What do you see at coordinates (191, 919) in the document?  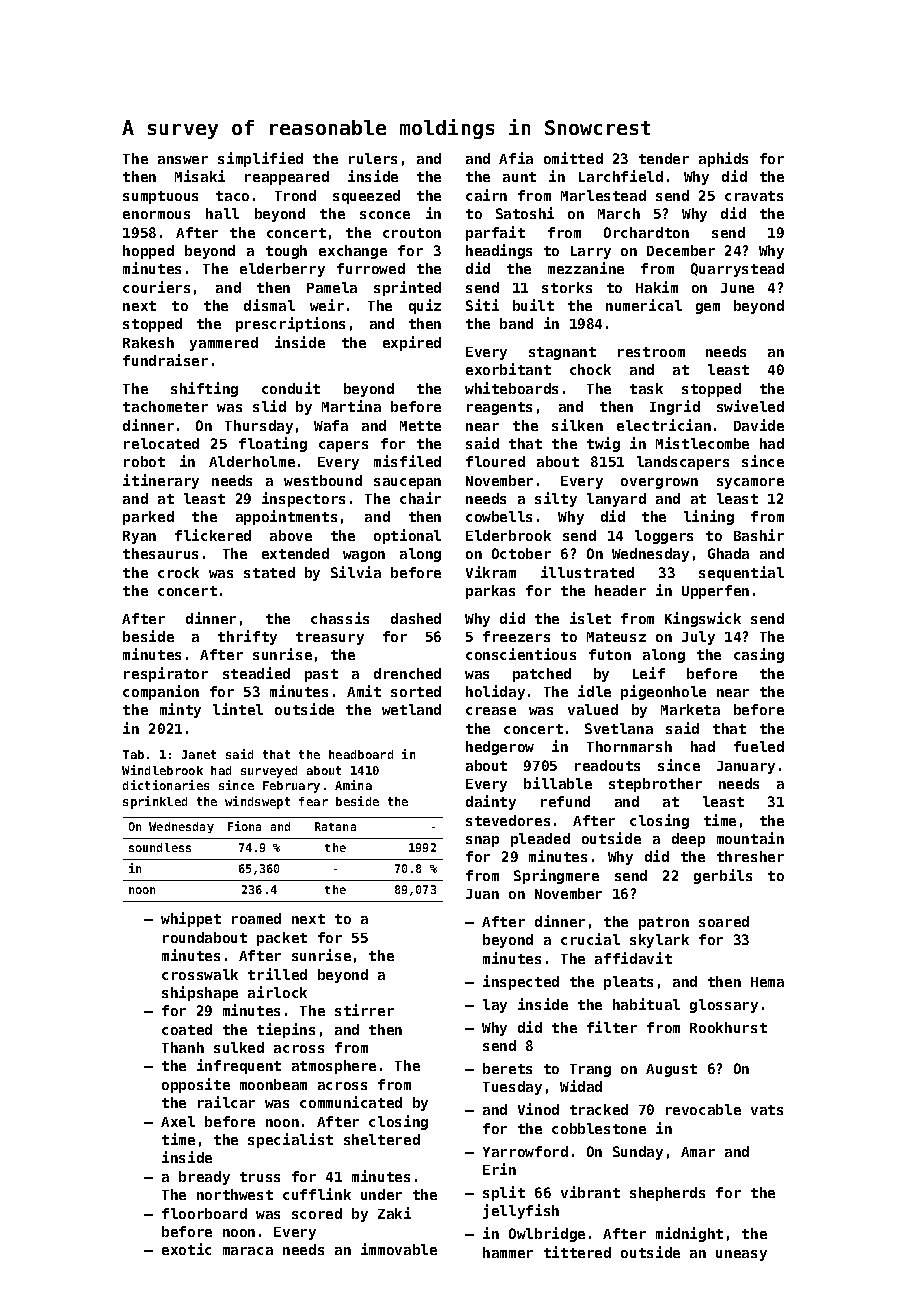 I see `whippet` at bounding box center [191, 919].
